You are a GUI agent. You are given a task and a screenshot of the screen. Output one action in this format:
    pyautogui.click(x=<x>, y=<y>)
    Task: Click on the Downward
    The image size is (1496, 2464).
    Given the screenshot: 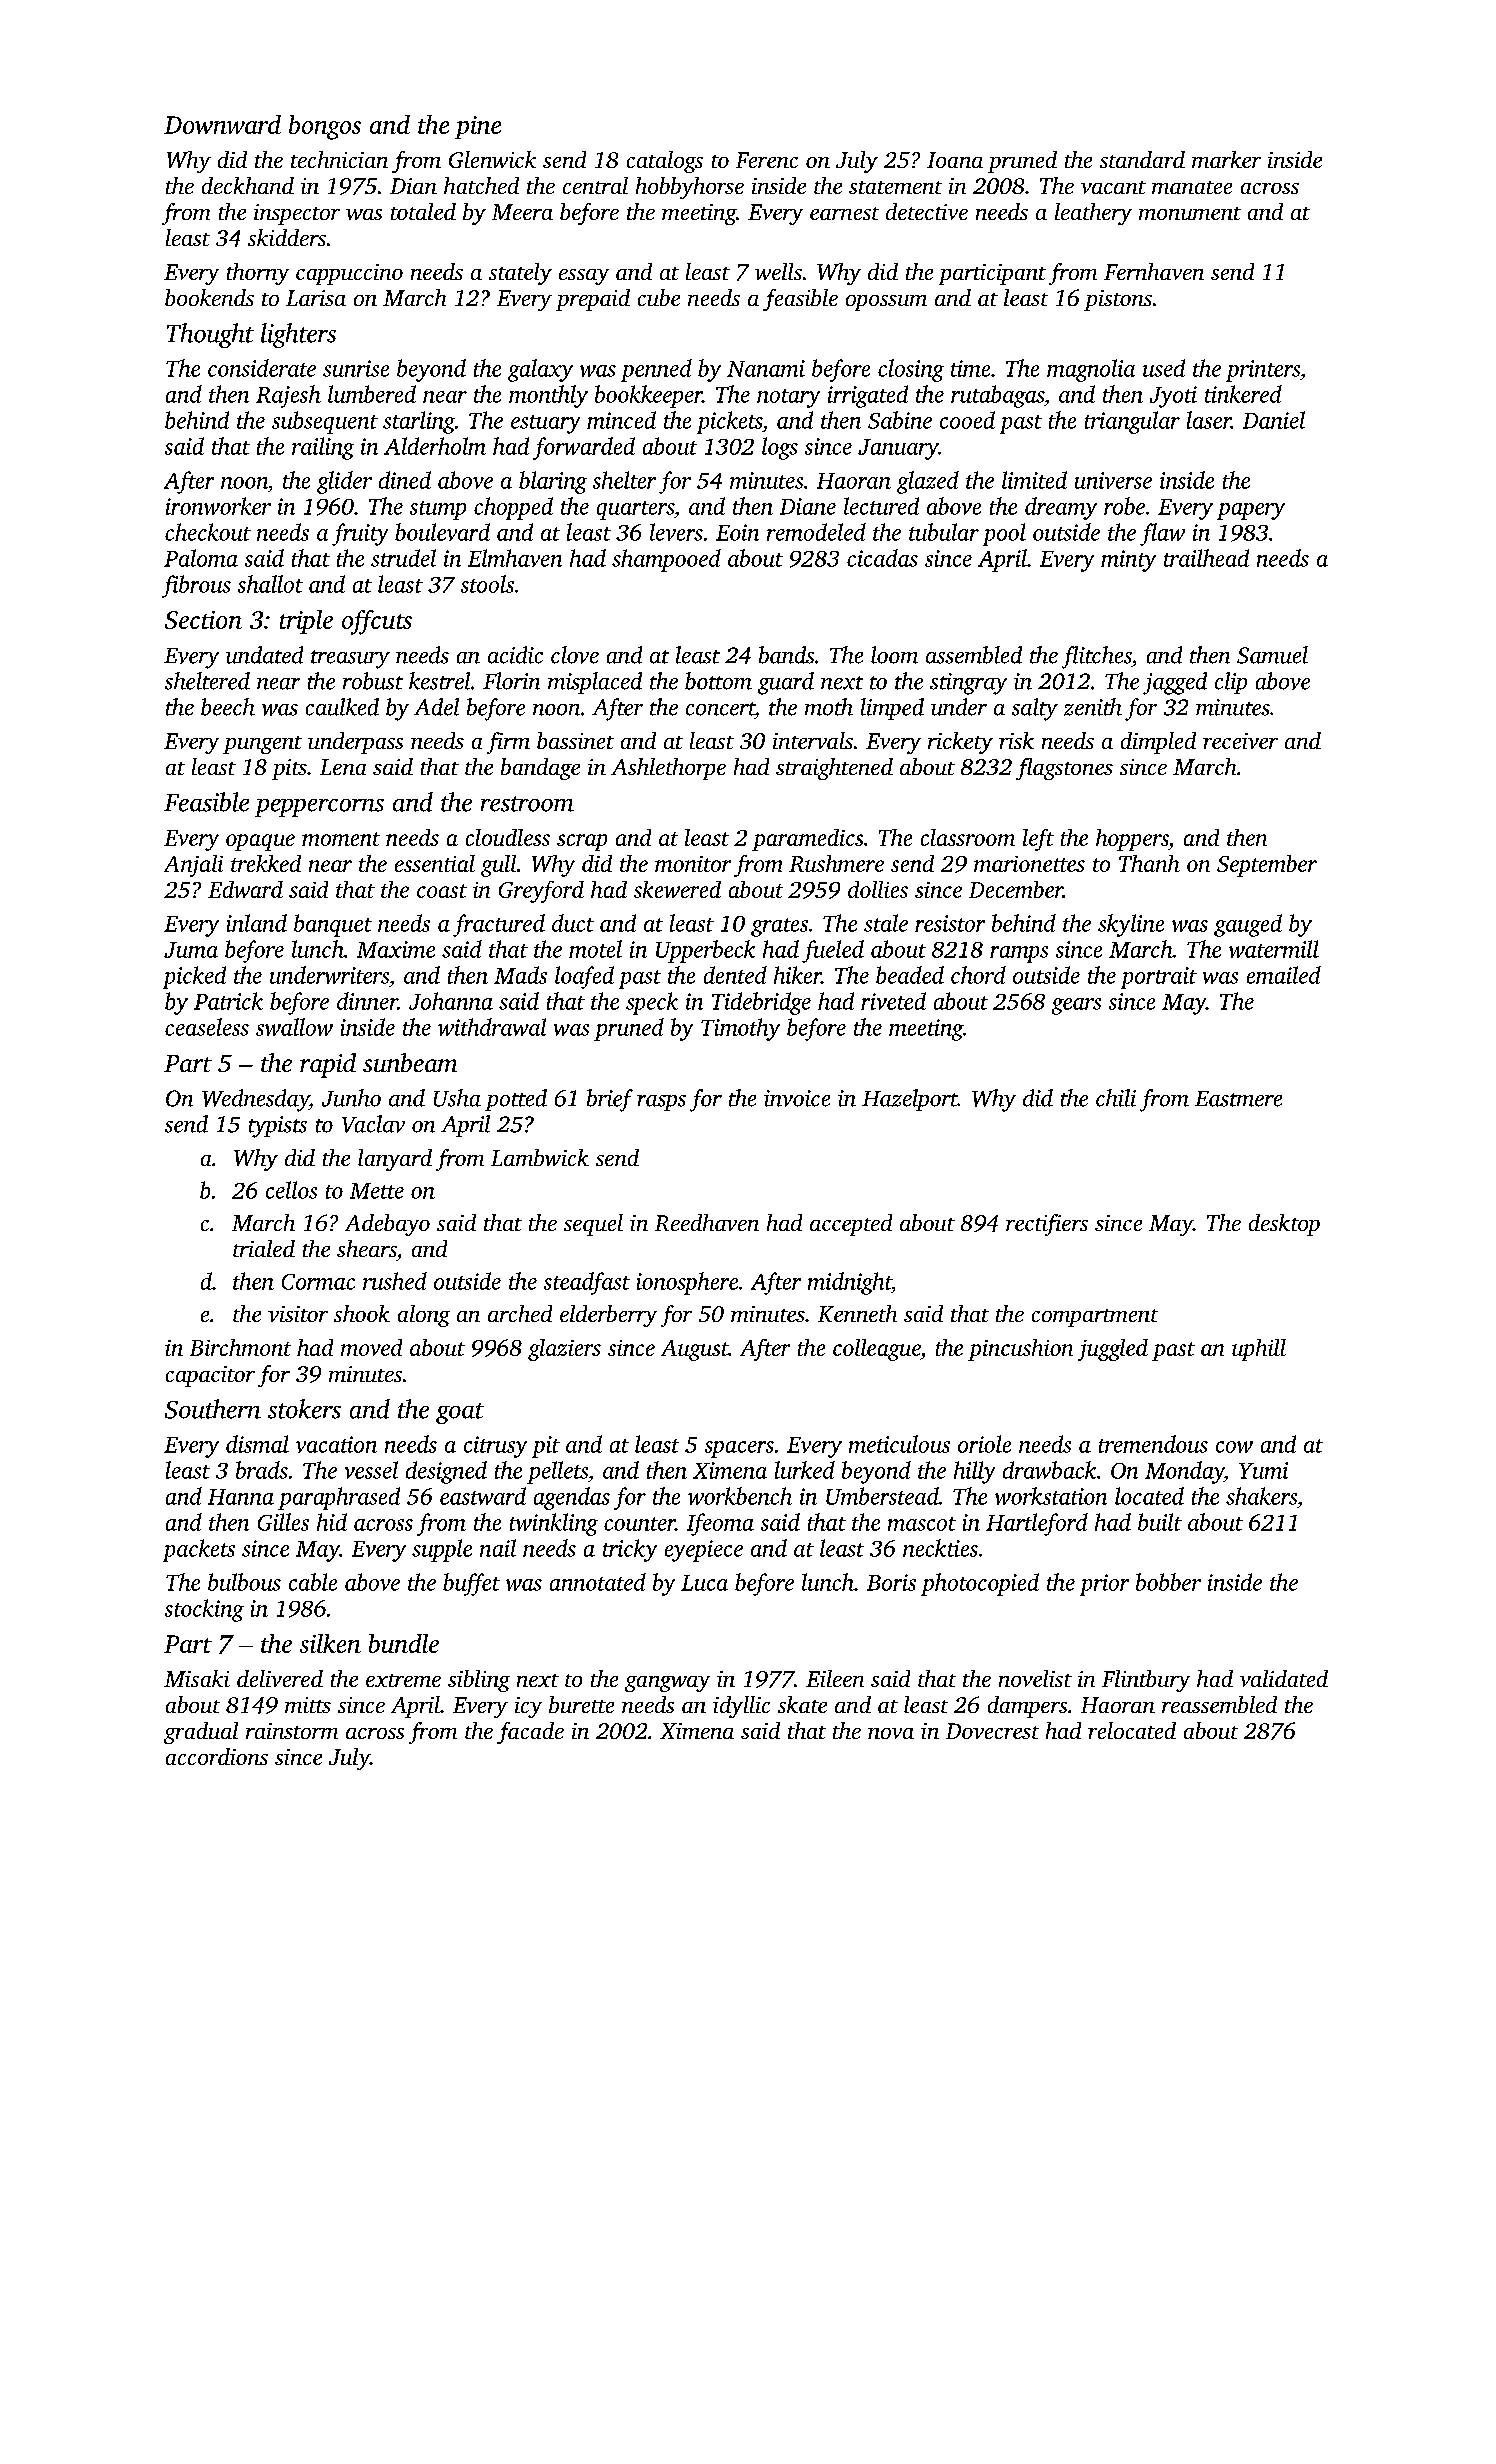 What is the action you would take?
    pyautogui.click(x=222, y=124)
